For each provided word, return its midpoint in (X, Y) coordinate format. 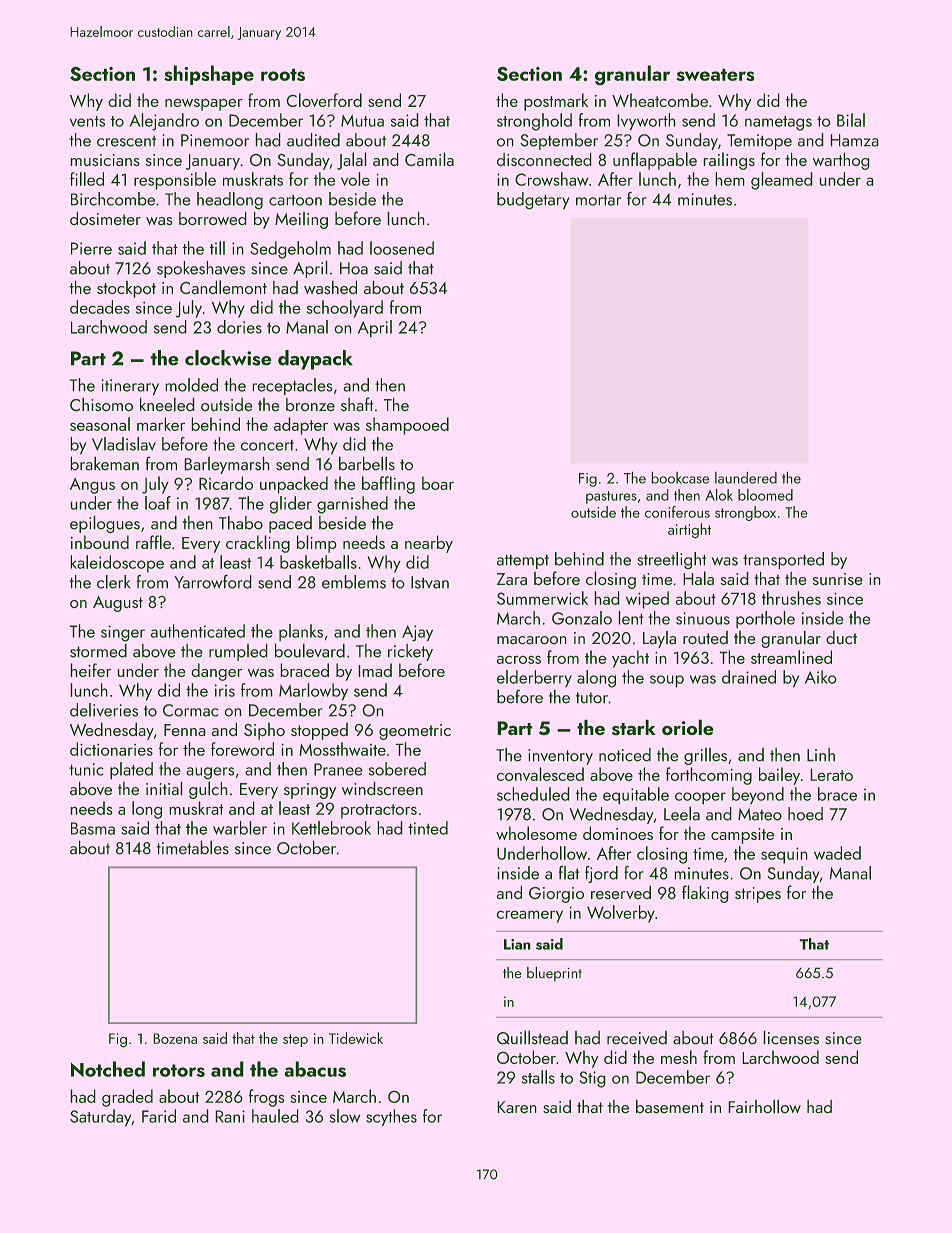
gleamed (782, 181)
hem (730, 179)
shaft (357, 404)
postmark (556, 102)
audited (313, 140)
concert (267, 445)
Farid (159, 1116)
